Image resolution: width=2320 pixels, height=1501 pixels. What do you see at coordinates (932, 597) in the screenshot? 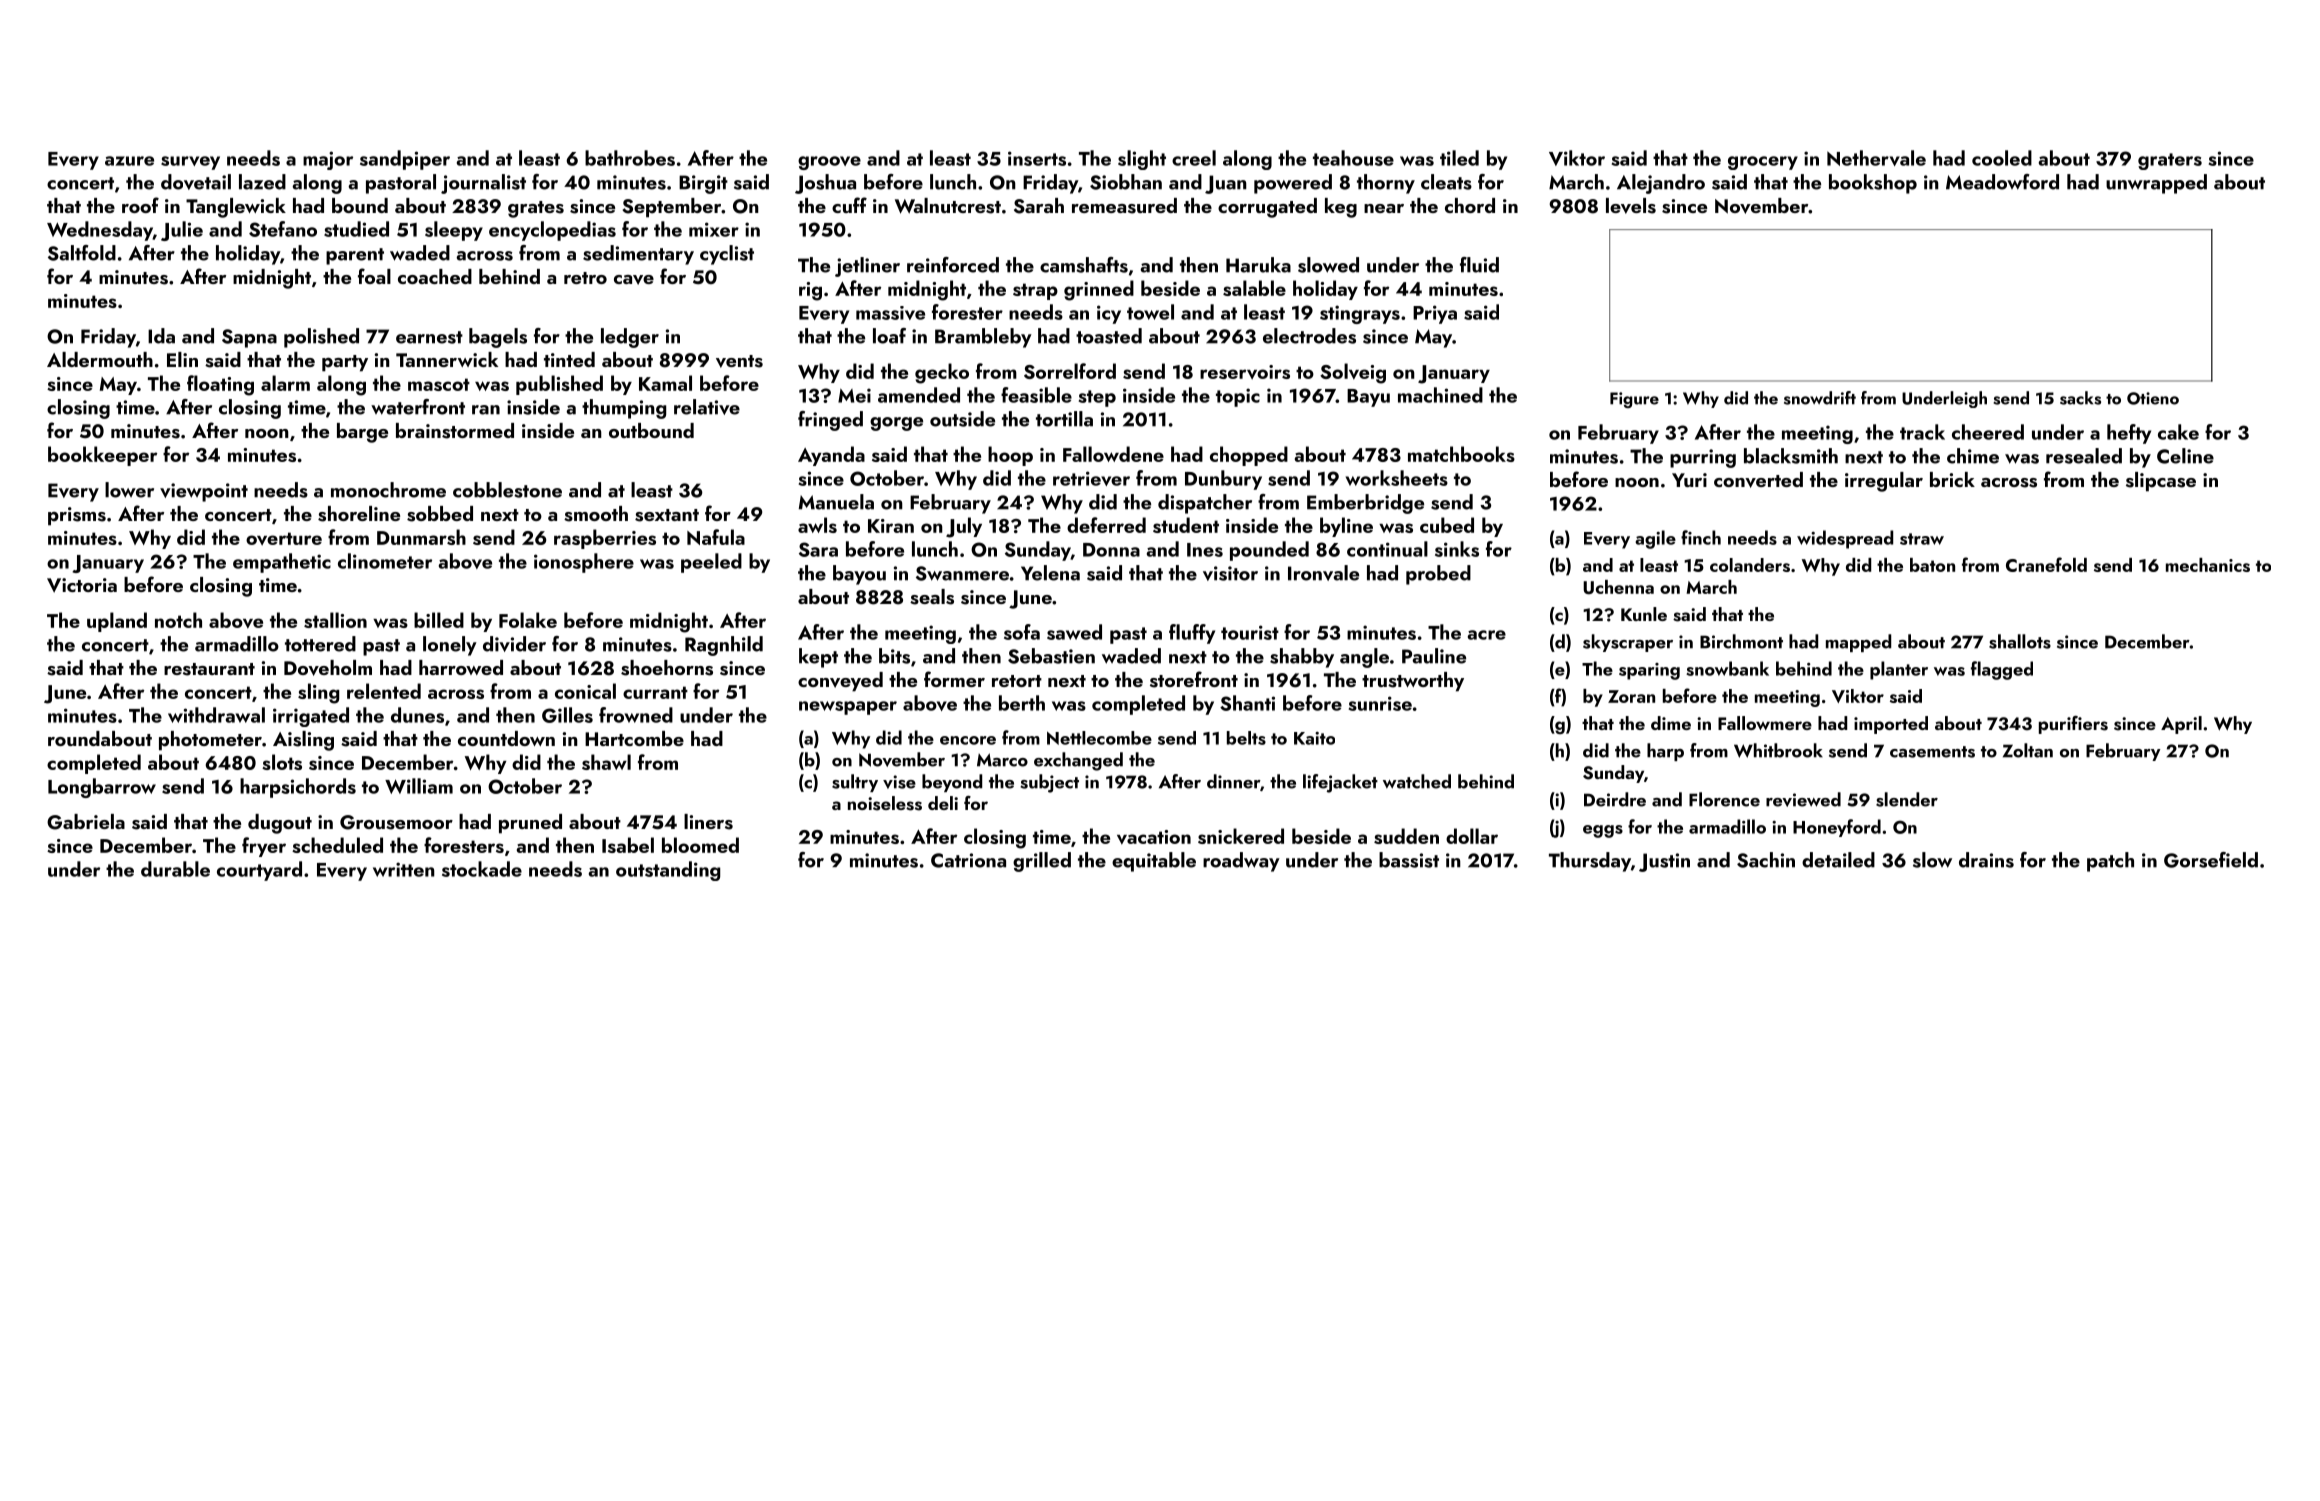
I see `seals` at bounding box center [932, 597].
